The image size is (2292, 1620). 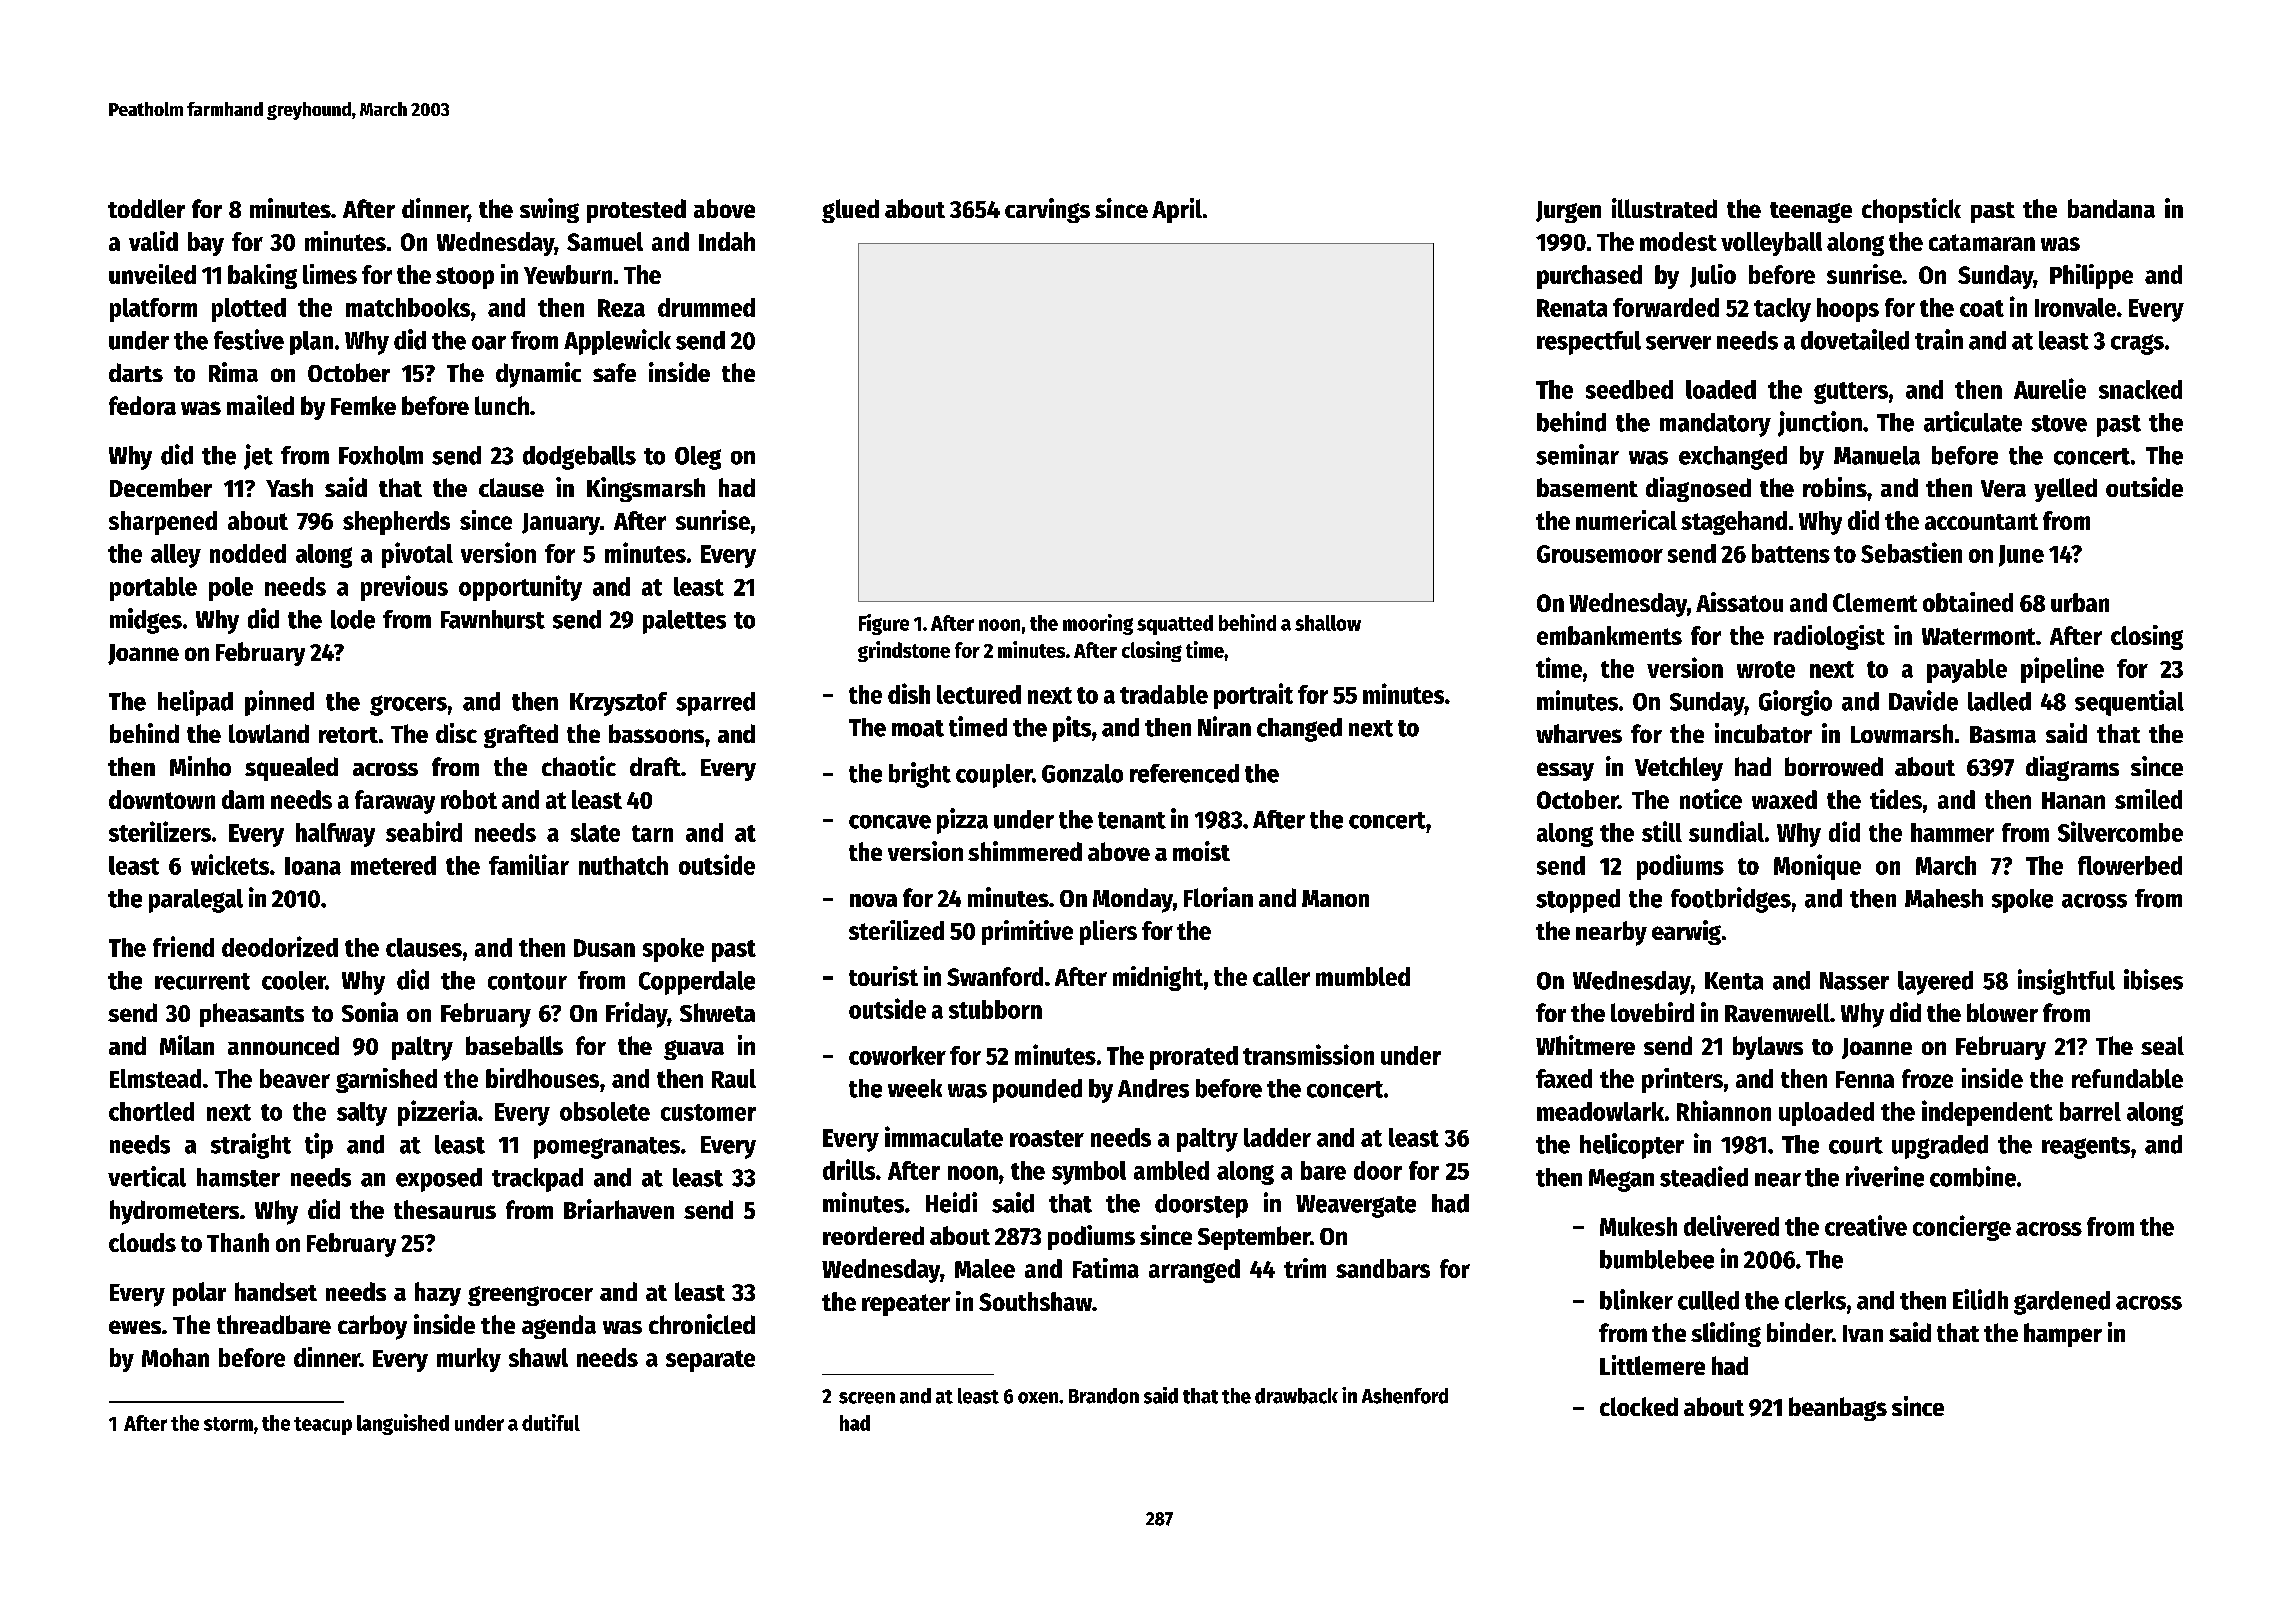 What do you see at coordinates (1715, 425) in the screenshot?
I see `mandatory` at bounding box center [1715, 425].
